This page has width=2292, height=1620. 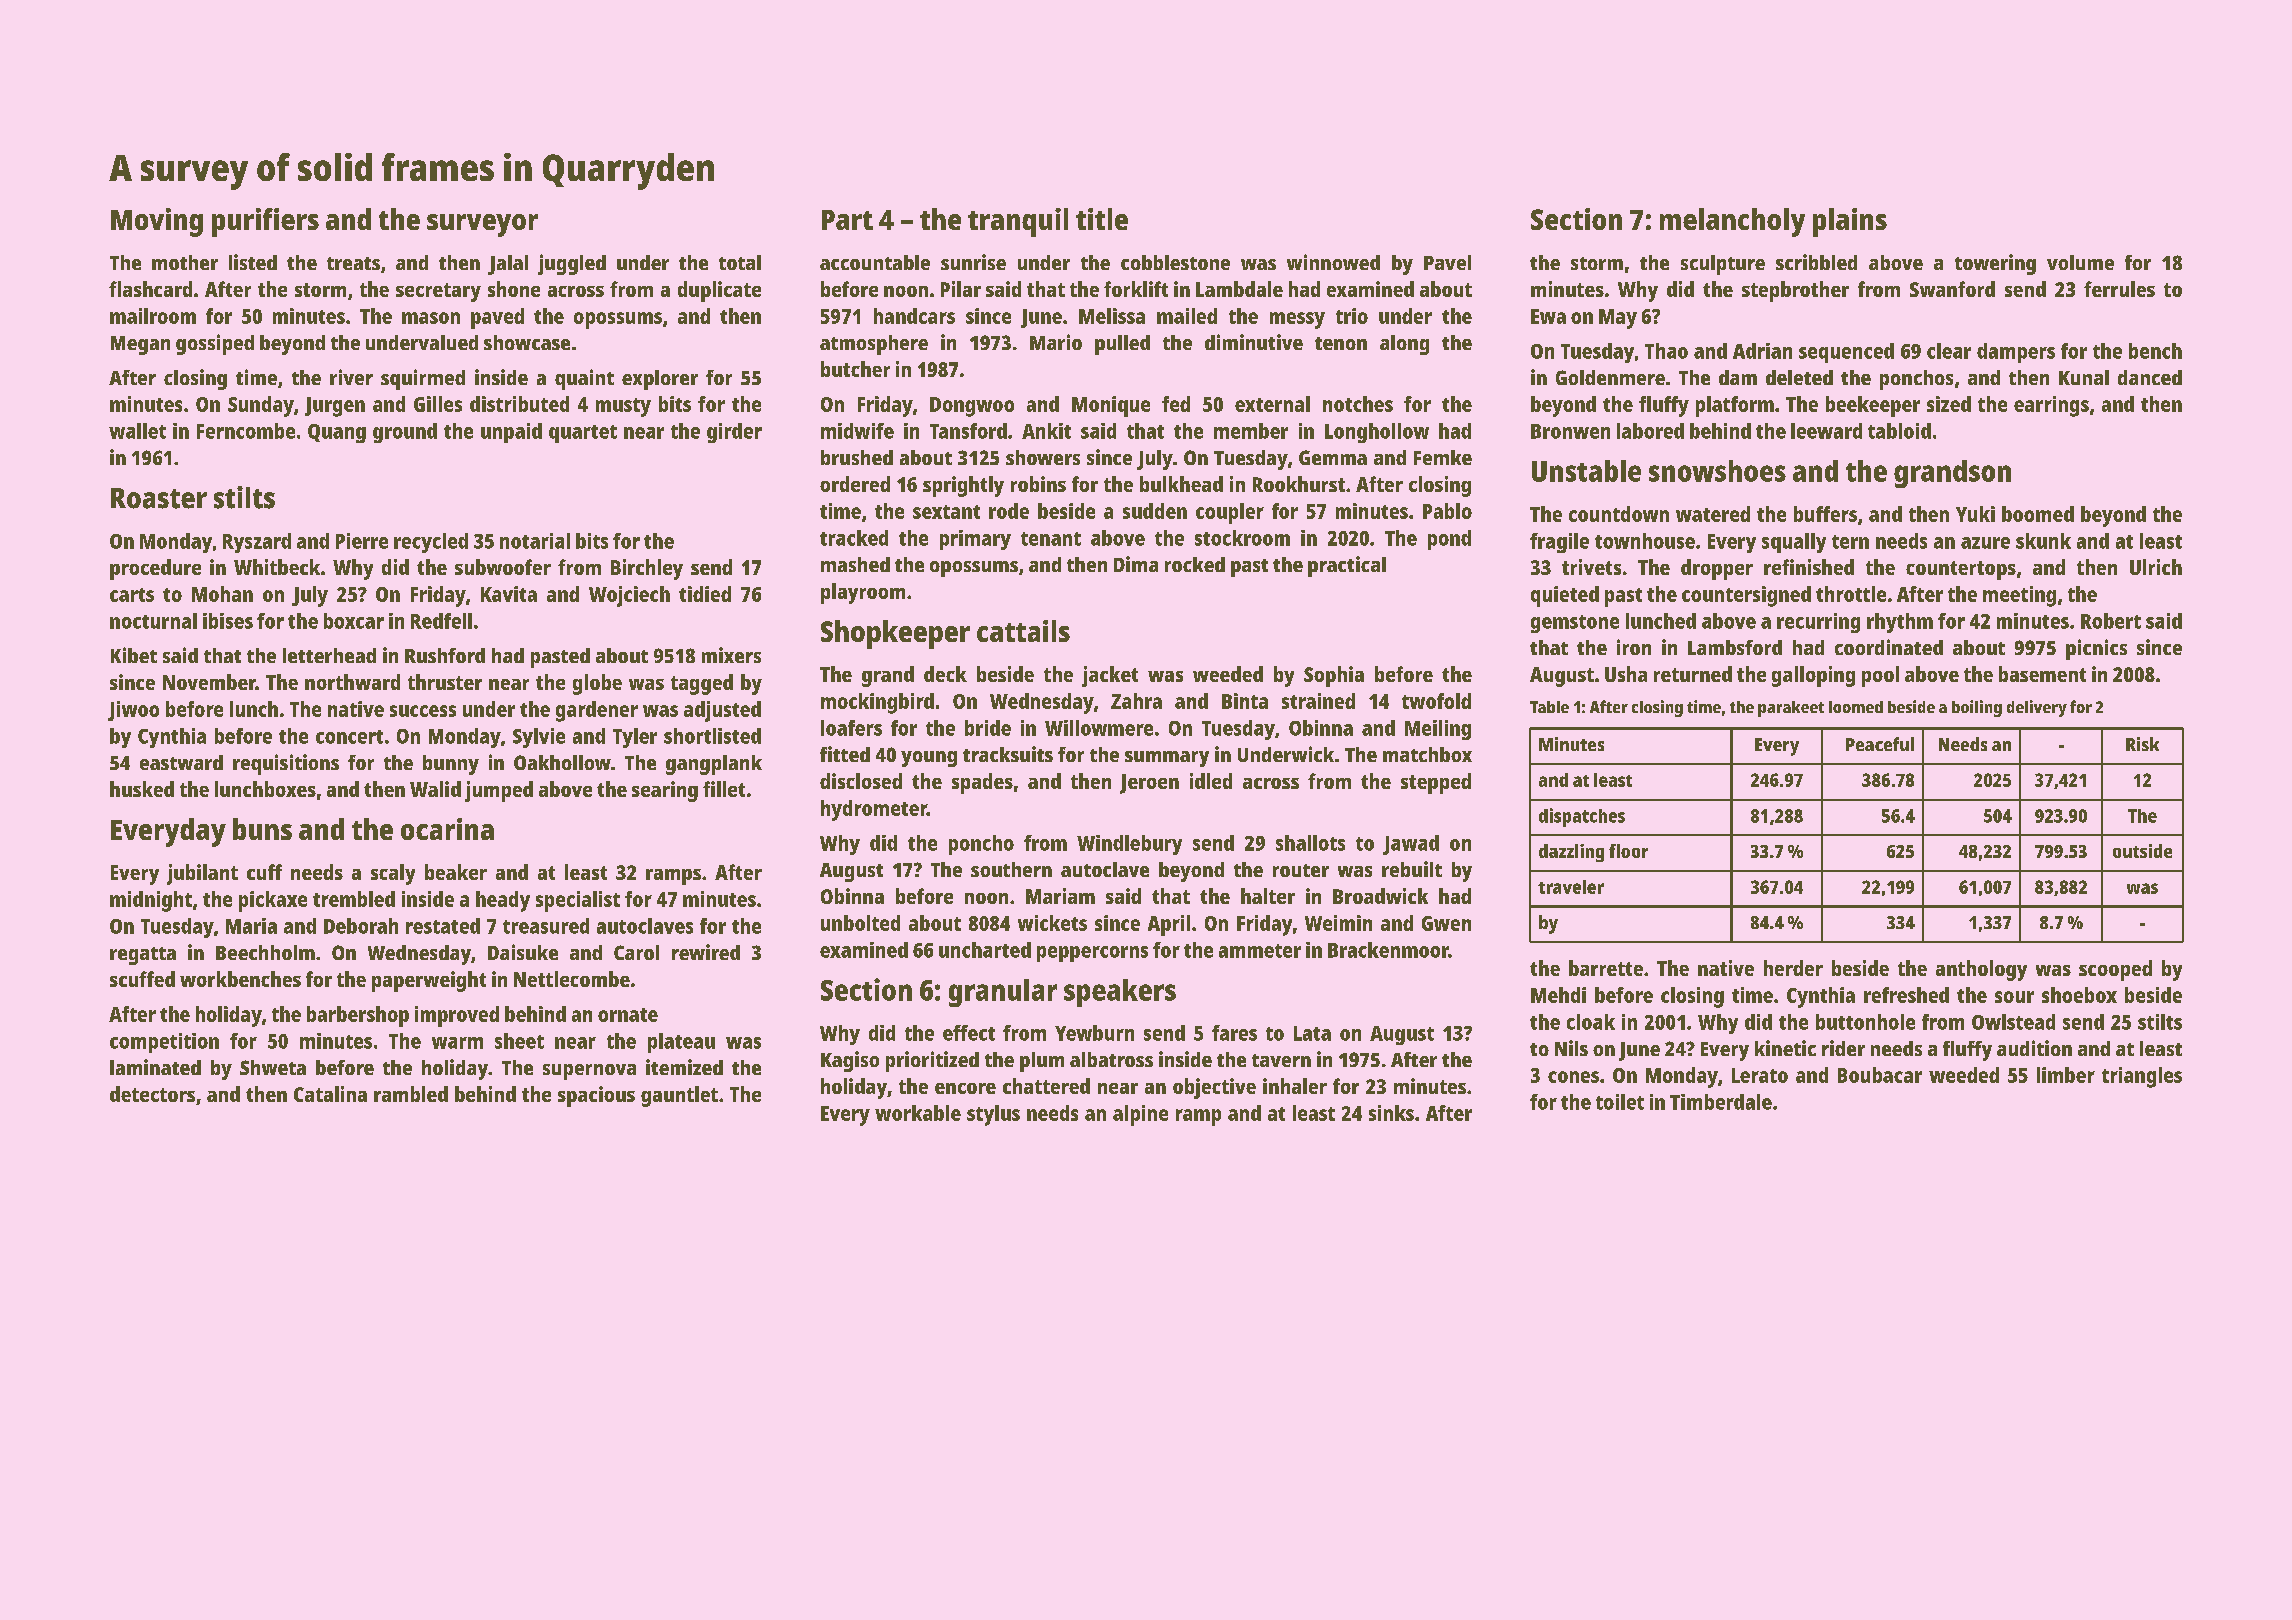 What do you see at coordinates (1851, 594) in the page?
I see `throttle` at bounding box center [1851, 594].
